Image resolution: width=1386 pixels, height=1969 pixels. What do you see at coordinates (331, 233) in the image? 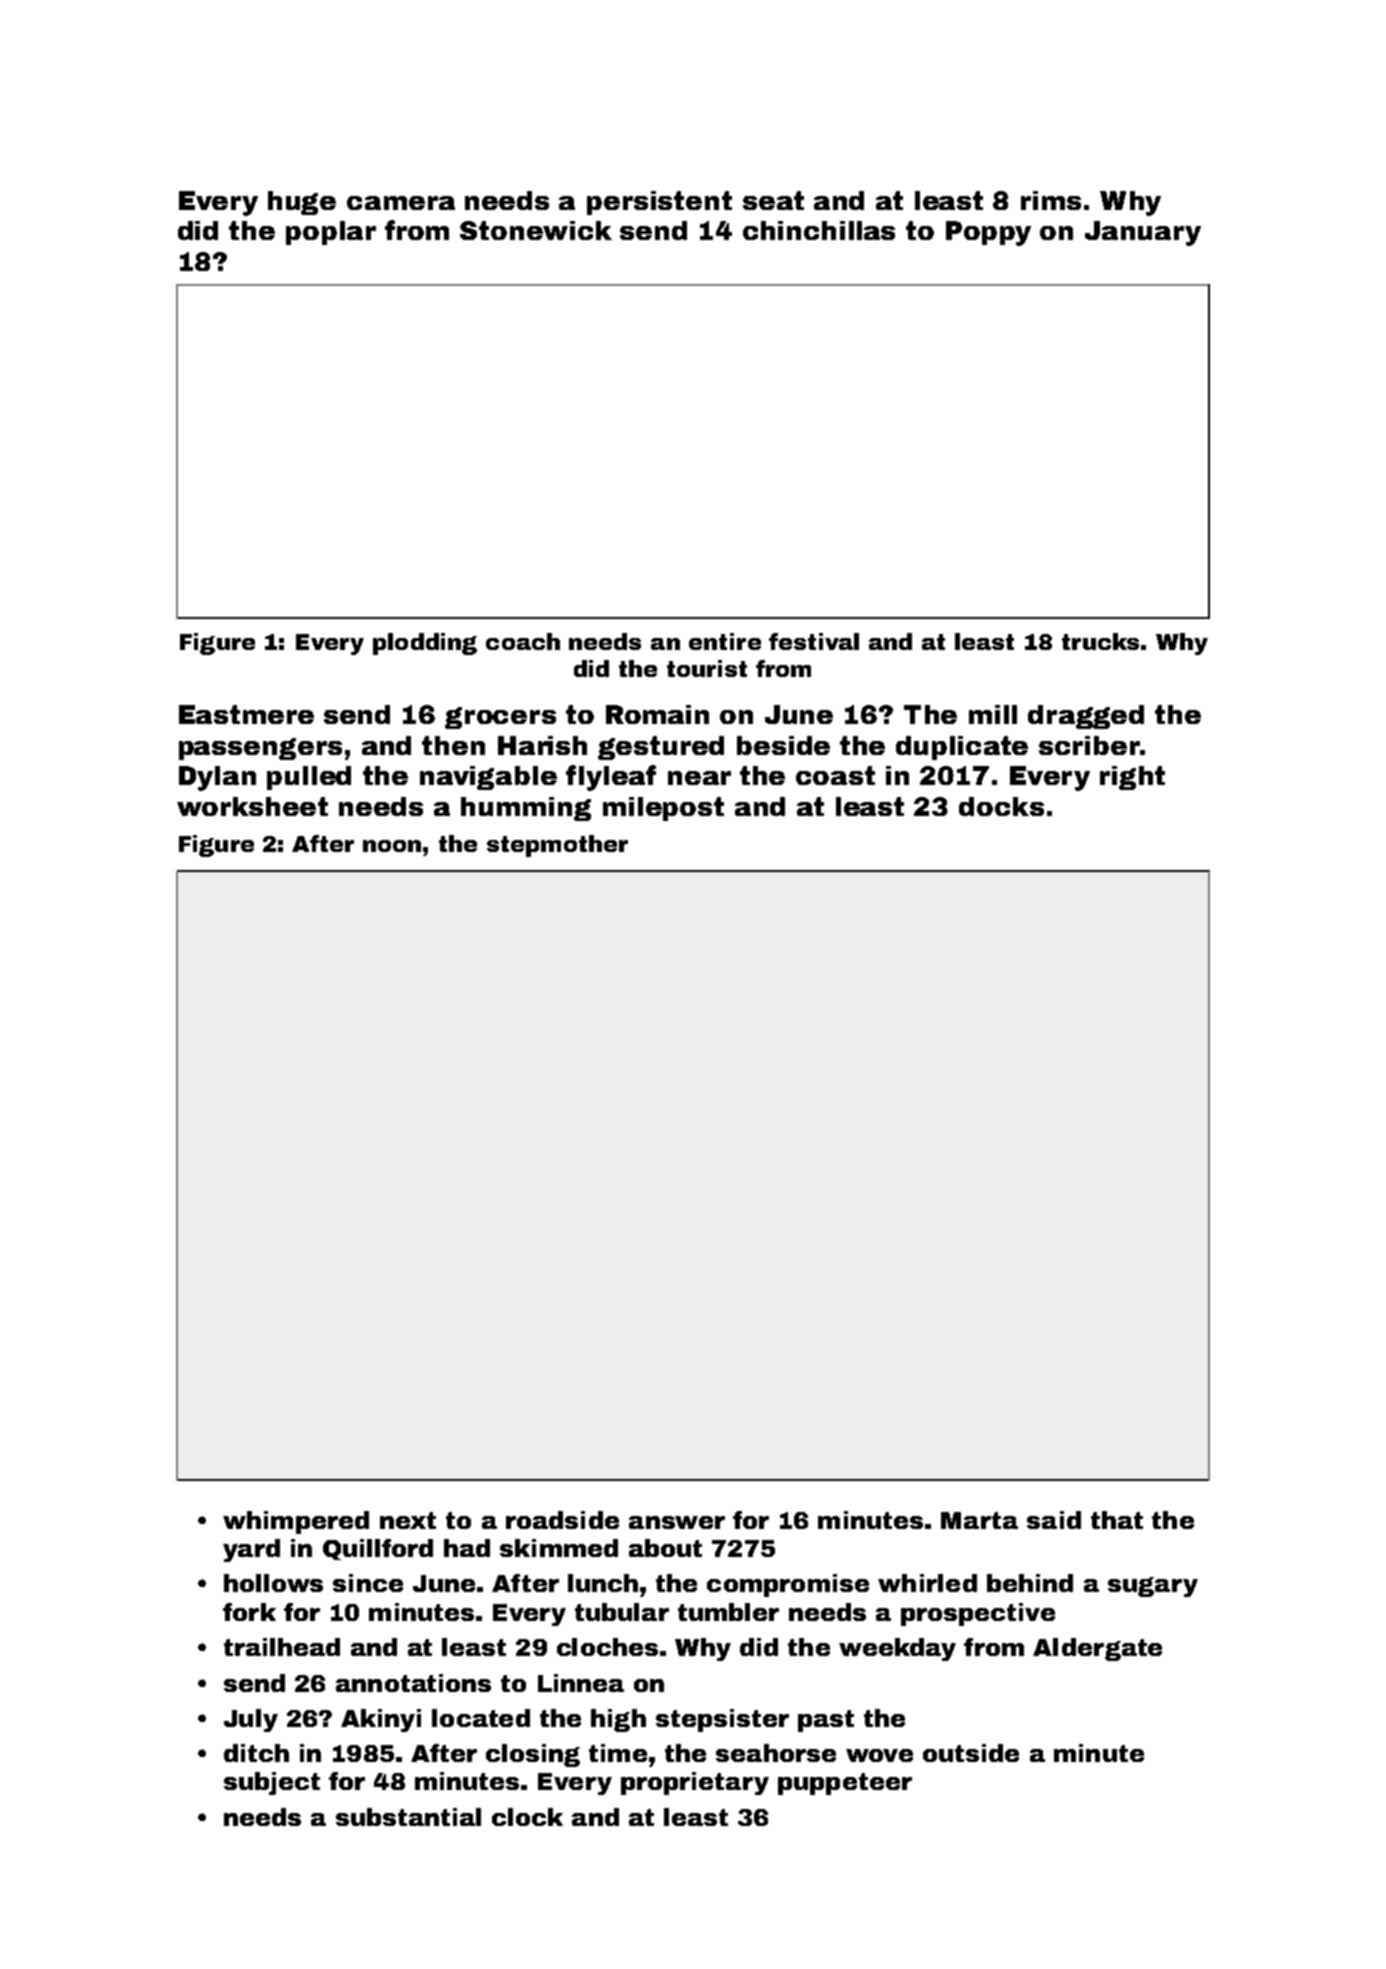
I see `poplar` at bounding box center [331, 233].
